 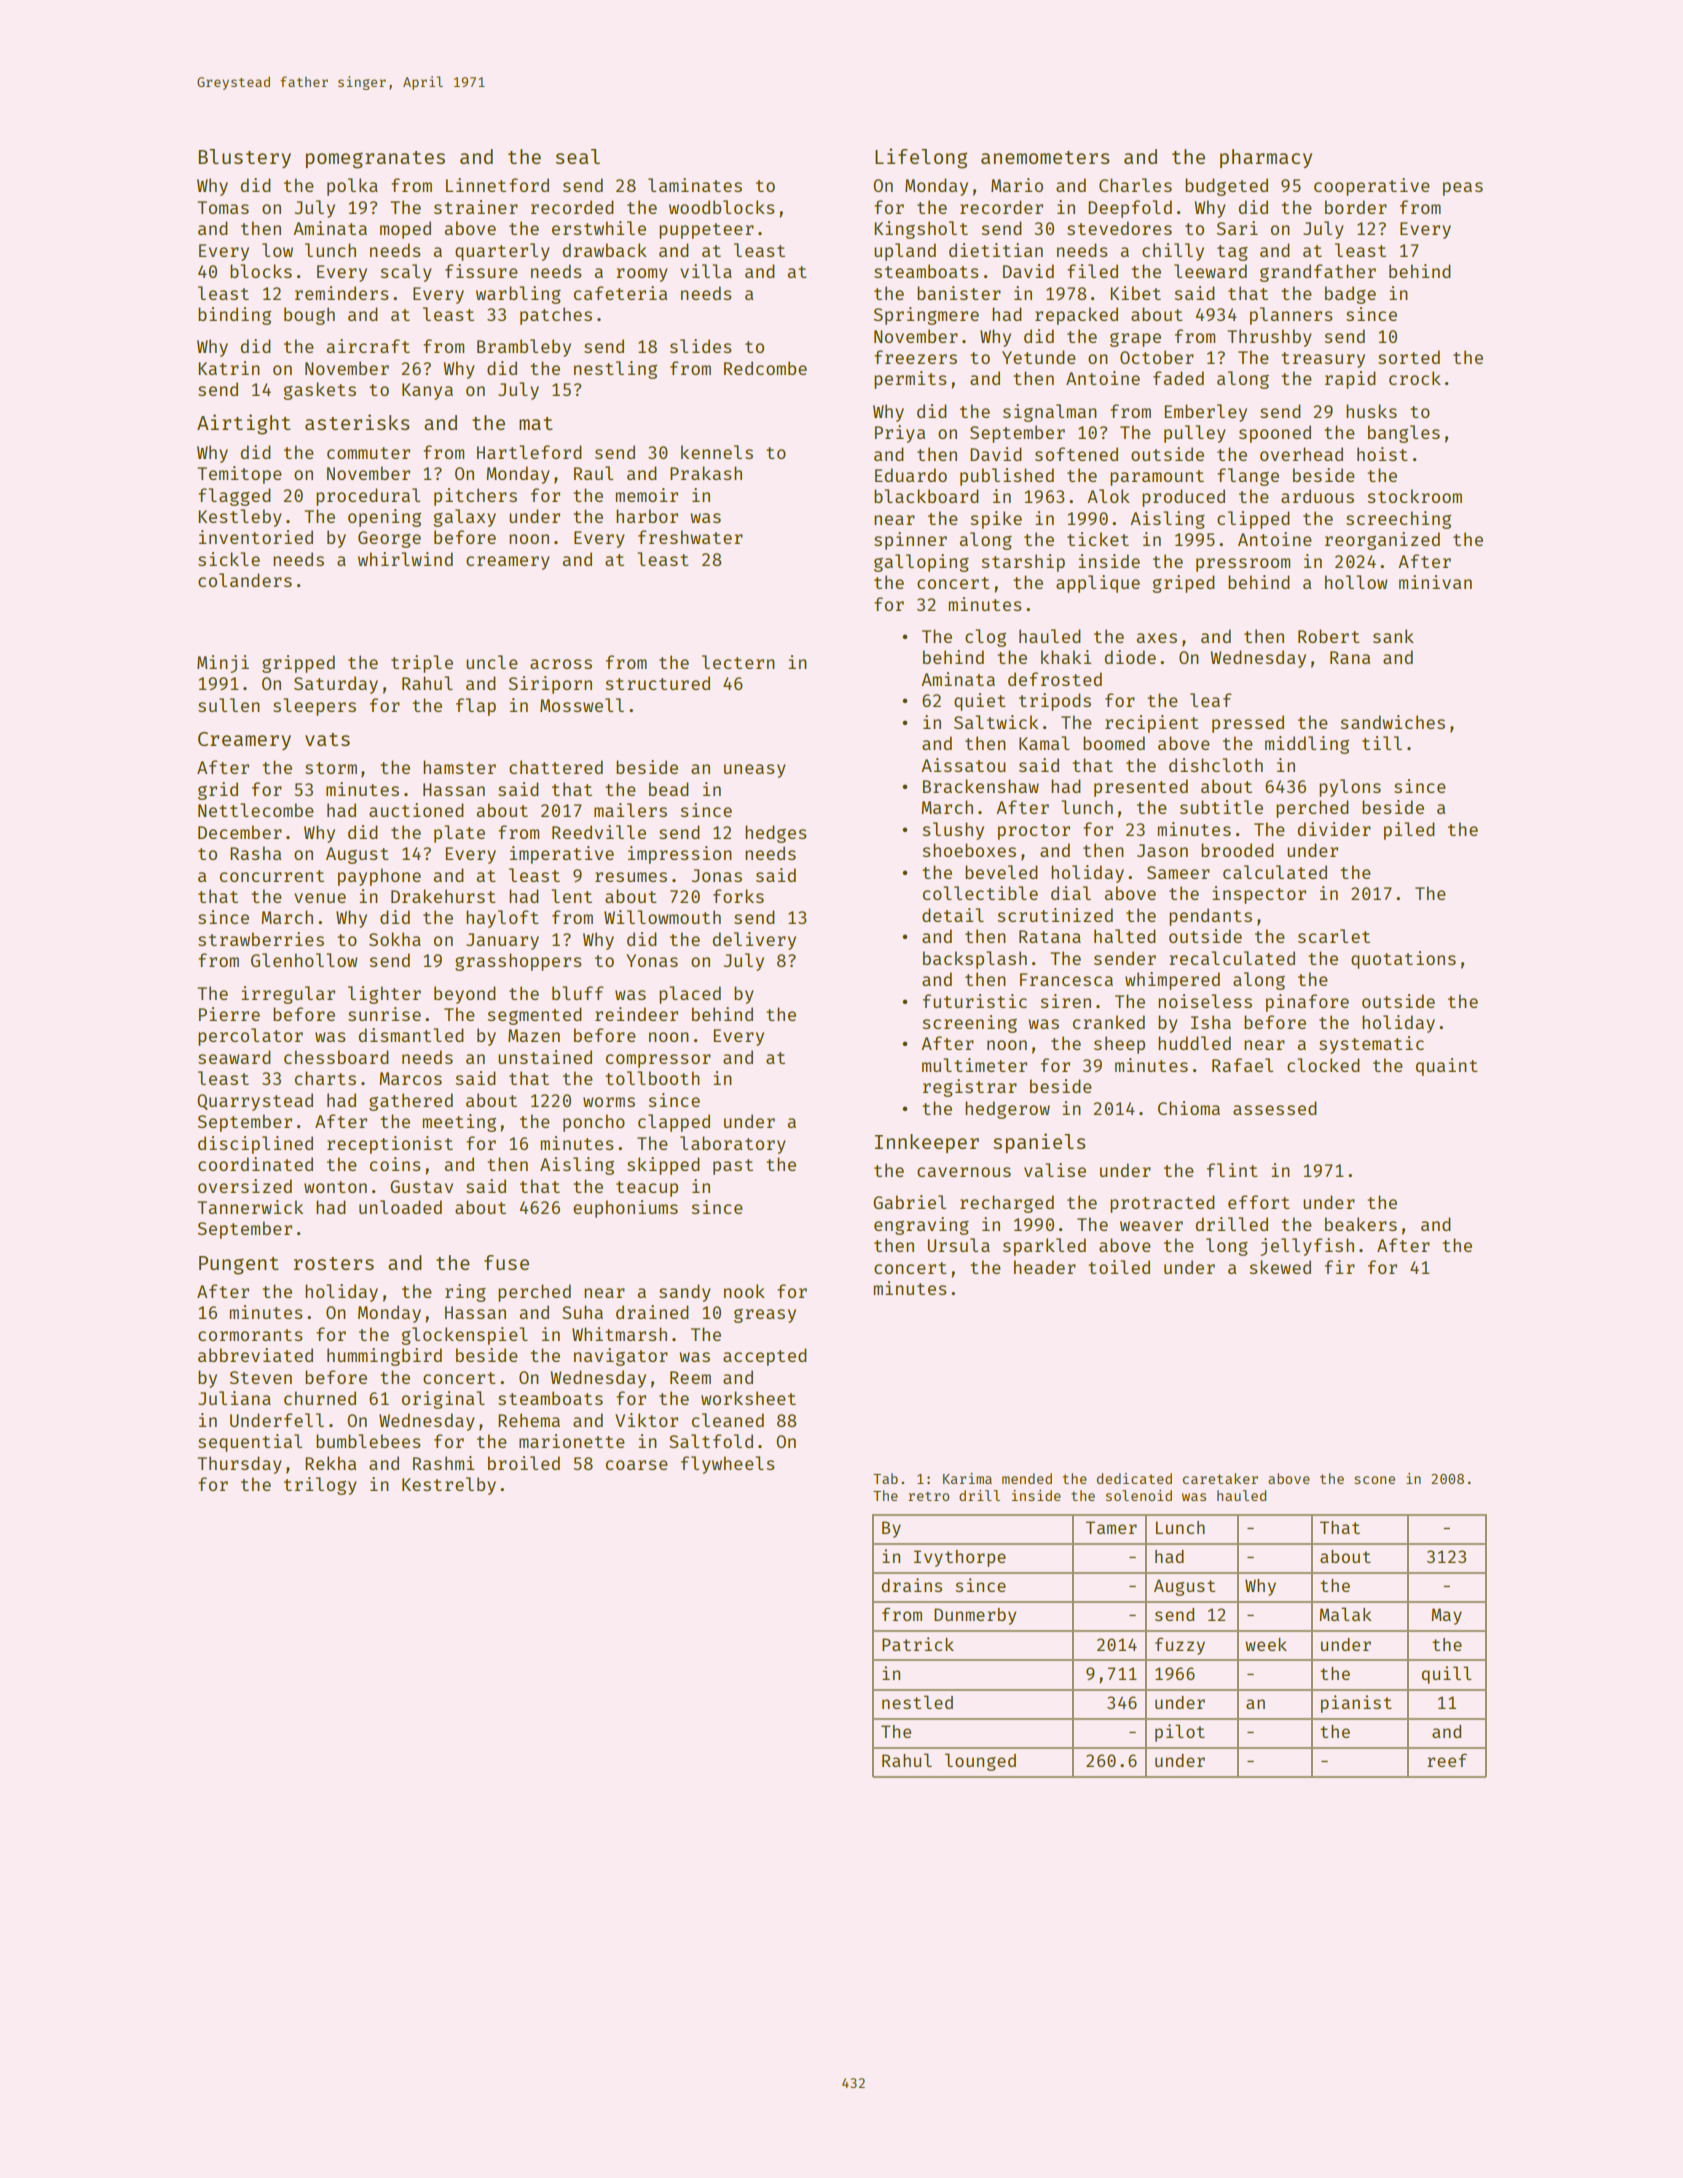 What do you see at coordinates (1243, 565) in the image?
I see `pressroom` at bounding box center [1243, 565].
